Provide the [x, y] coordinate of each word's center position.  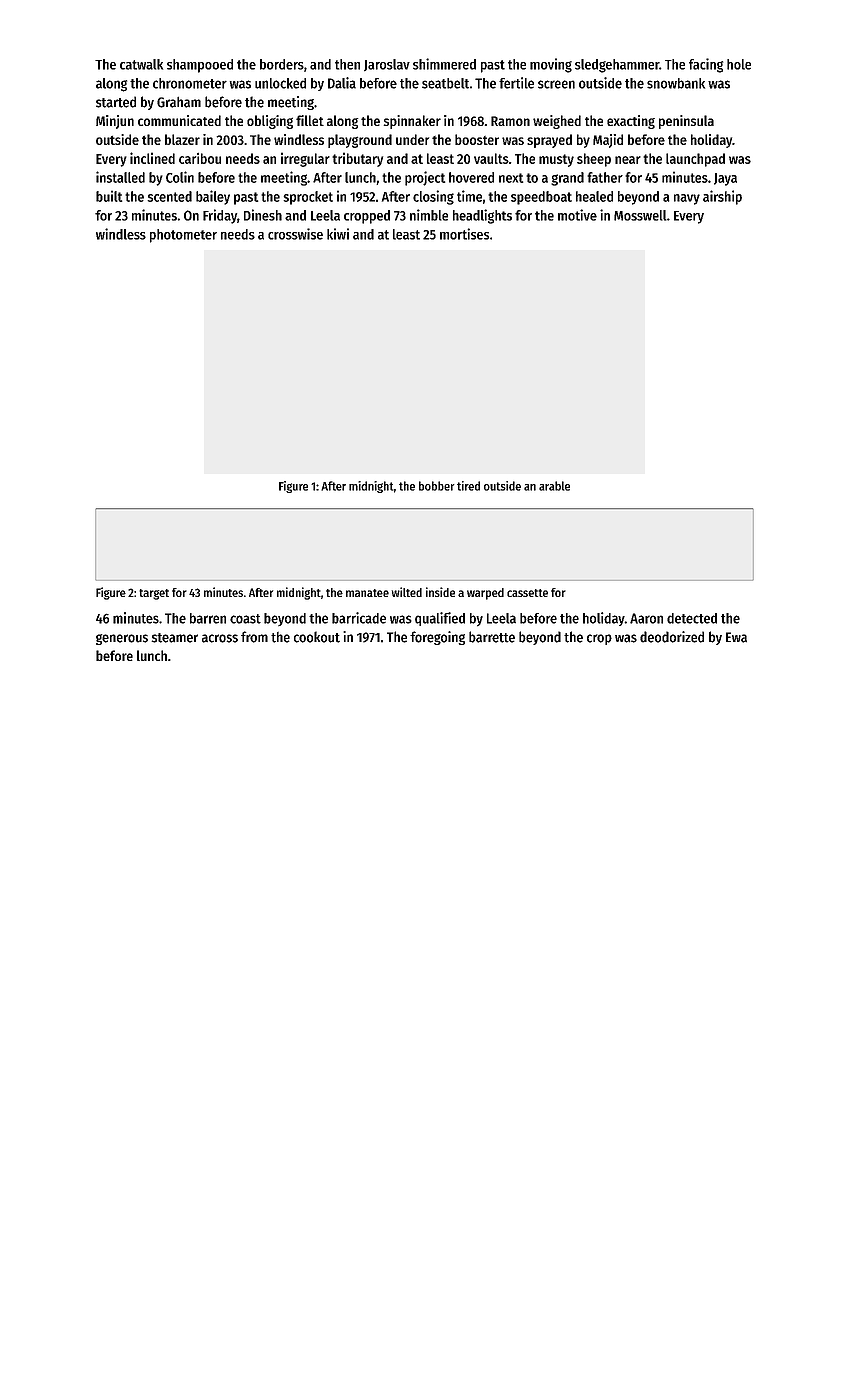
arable [554, 486]
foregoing [437, 638]
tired [468, 486]
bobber [437, 486]
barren [208, 618]
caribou [200, 158]
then [347, 64]
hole [739, 64]
